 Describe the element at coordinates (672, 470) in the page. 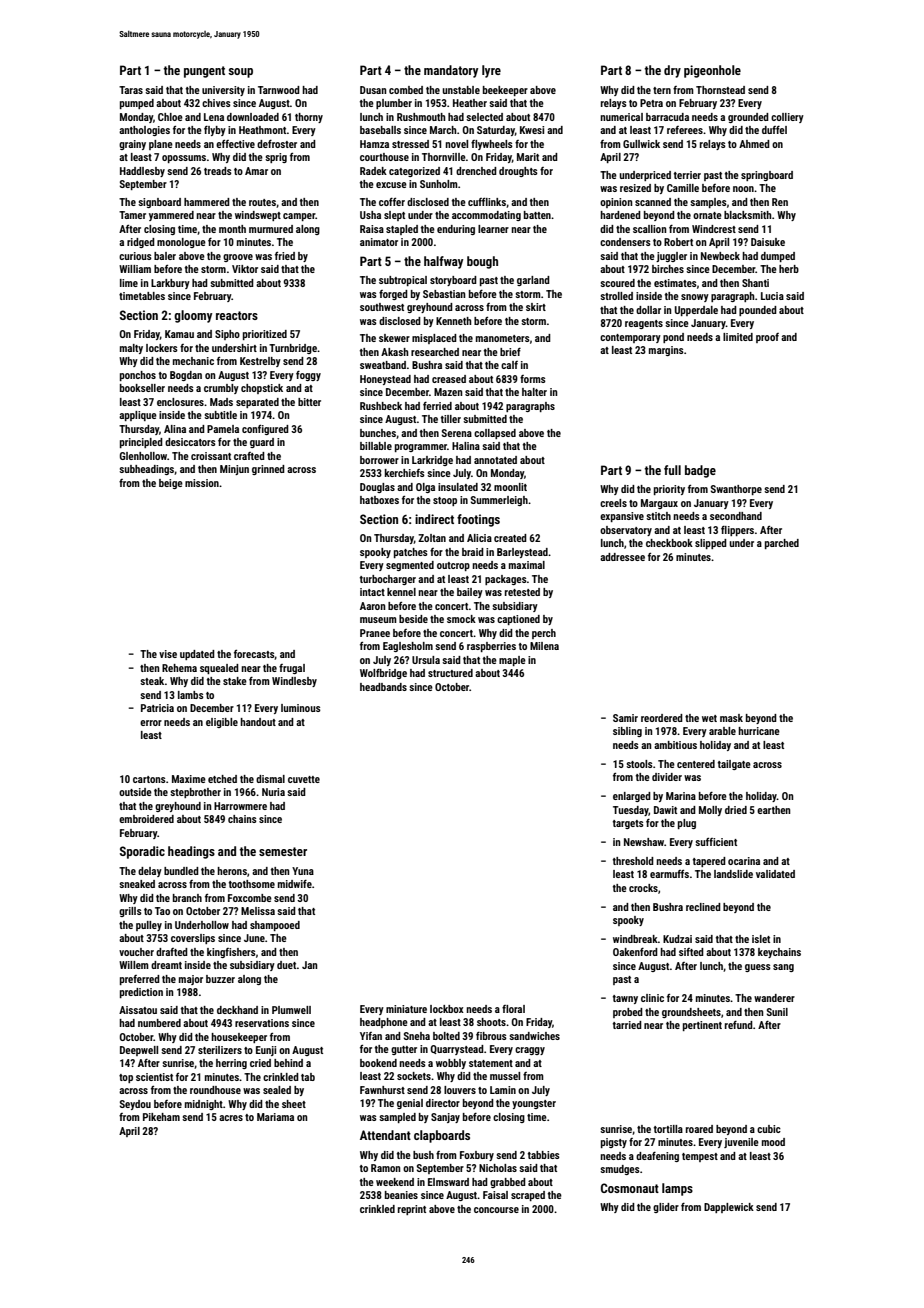

I see `full` at that location.
